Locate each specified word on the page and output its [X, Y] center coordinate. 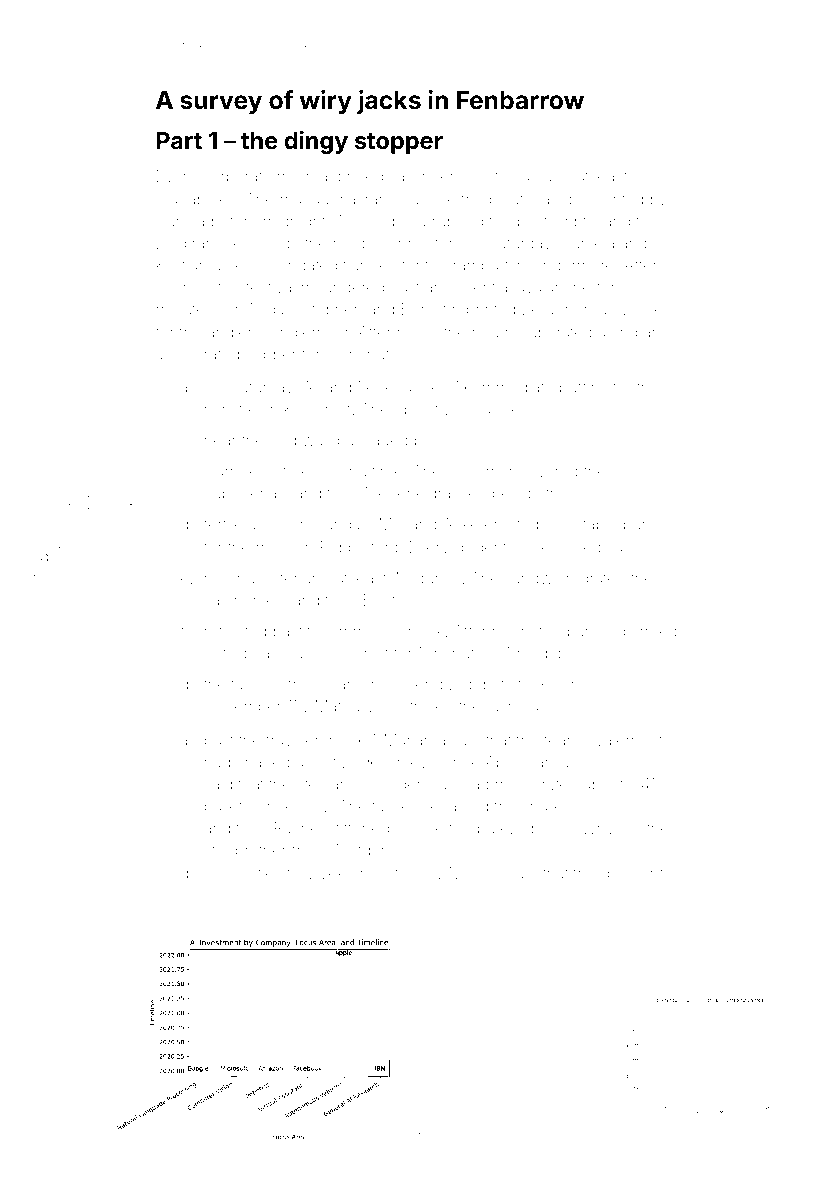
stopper [399, 143]
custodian [503, 176]
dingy [316, 142]
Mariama [415, 740]
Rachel [298, 828]
